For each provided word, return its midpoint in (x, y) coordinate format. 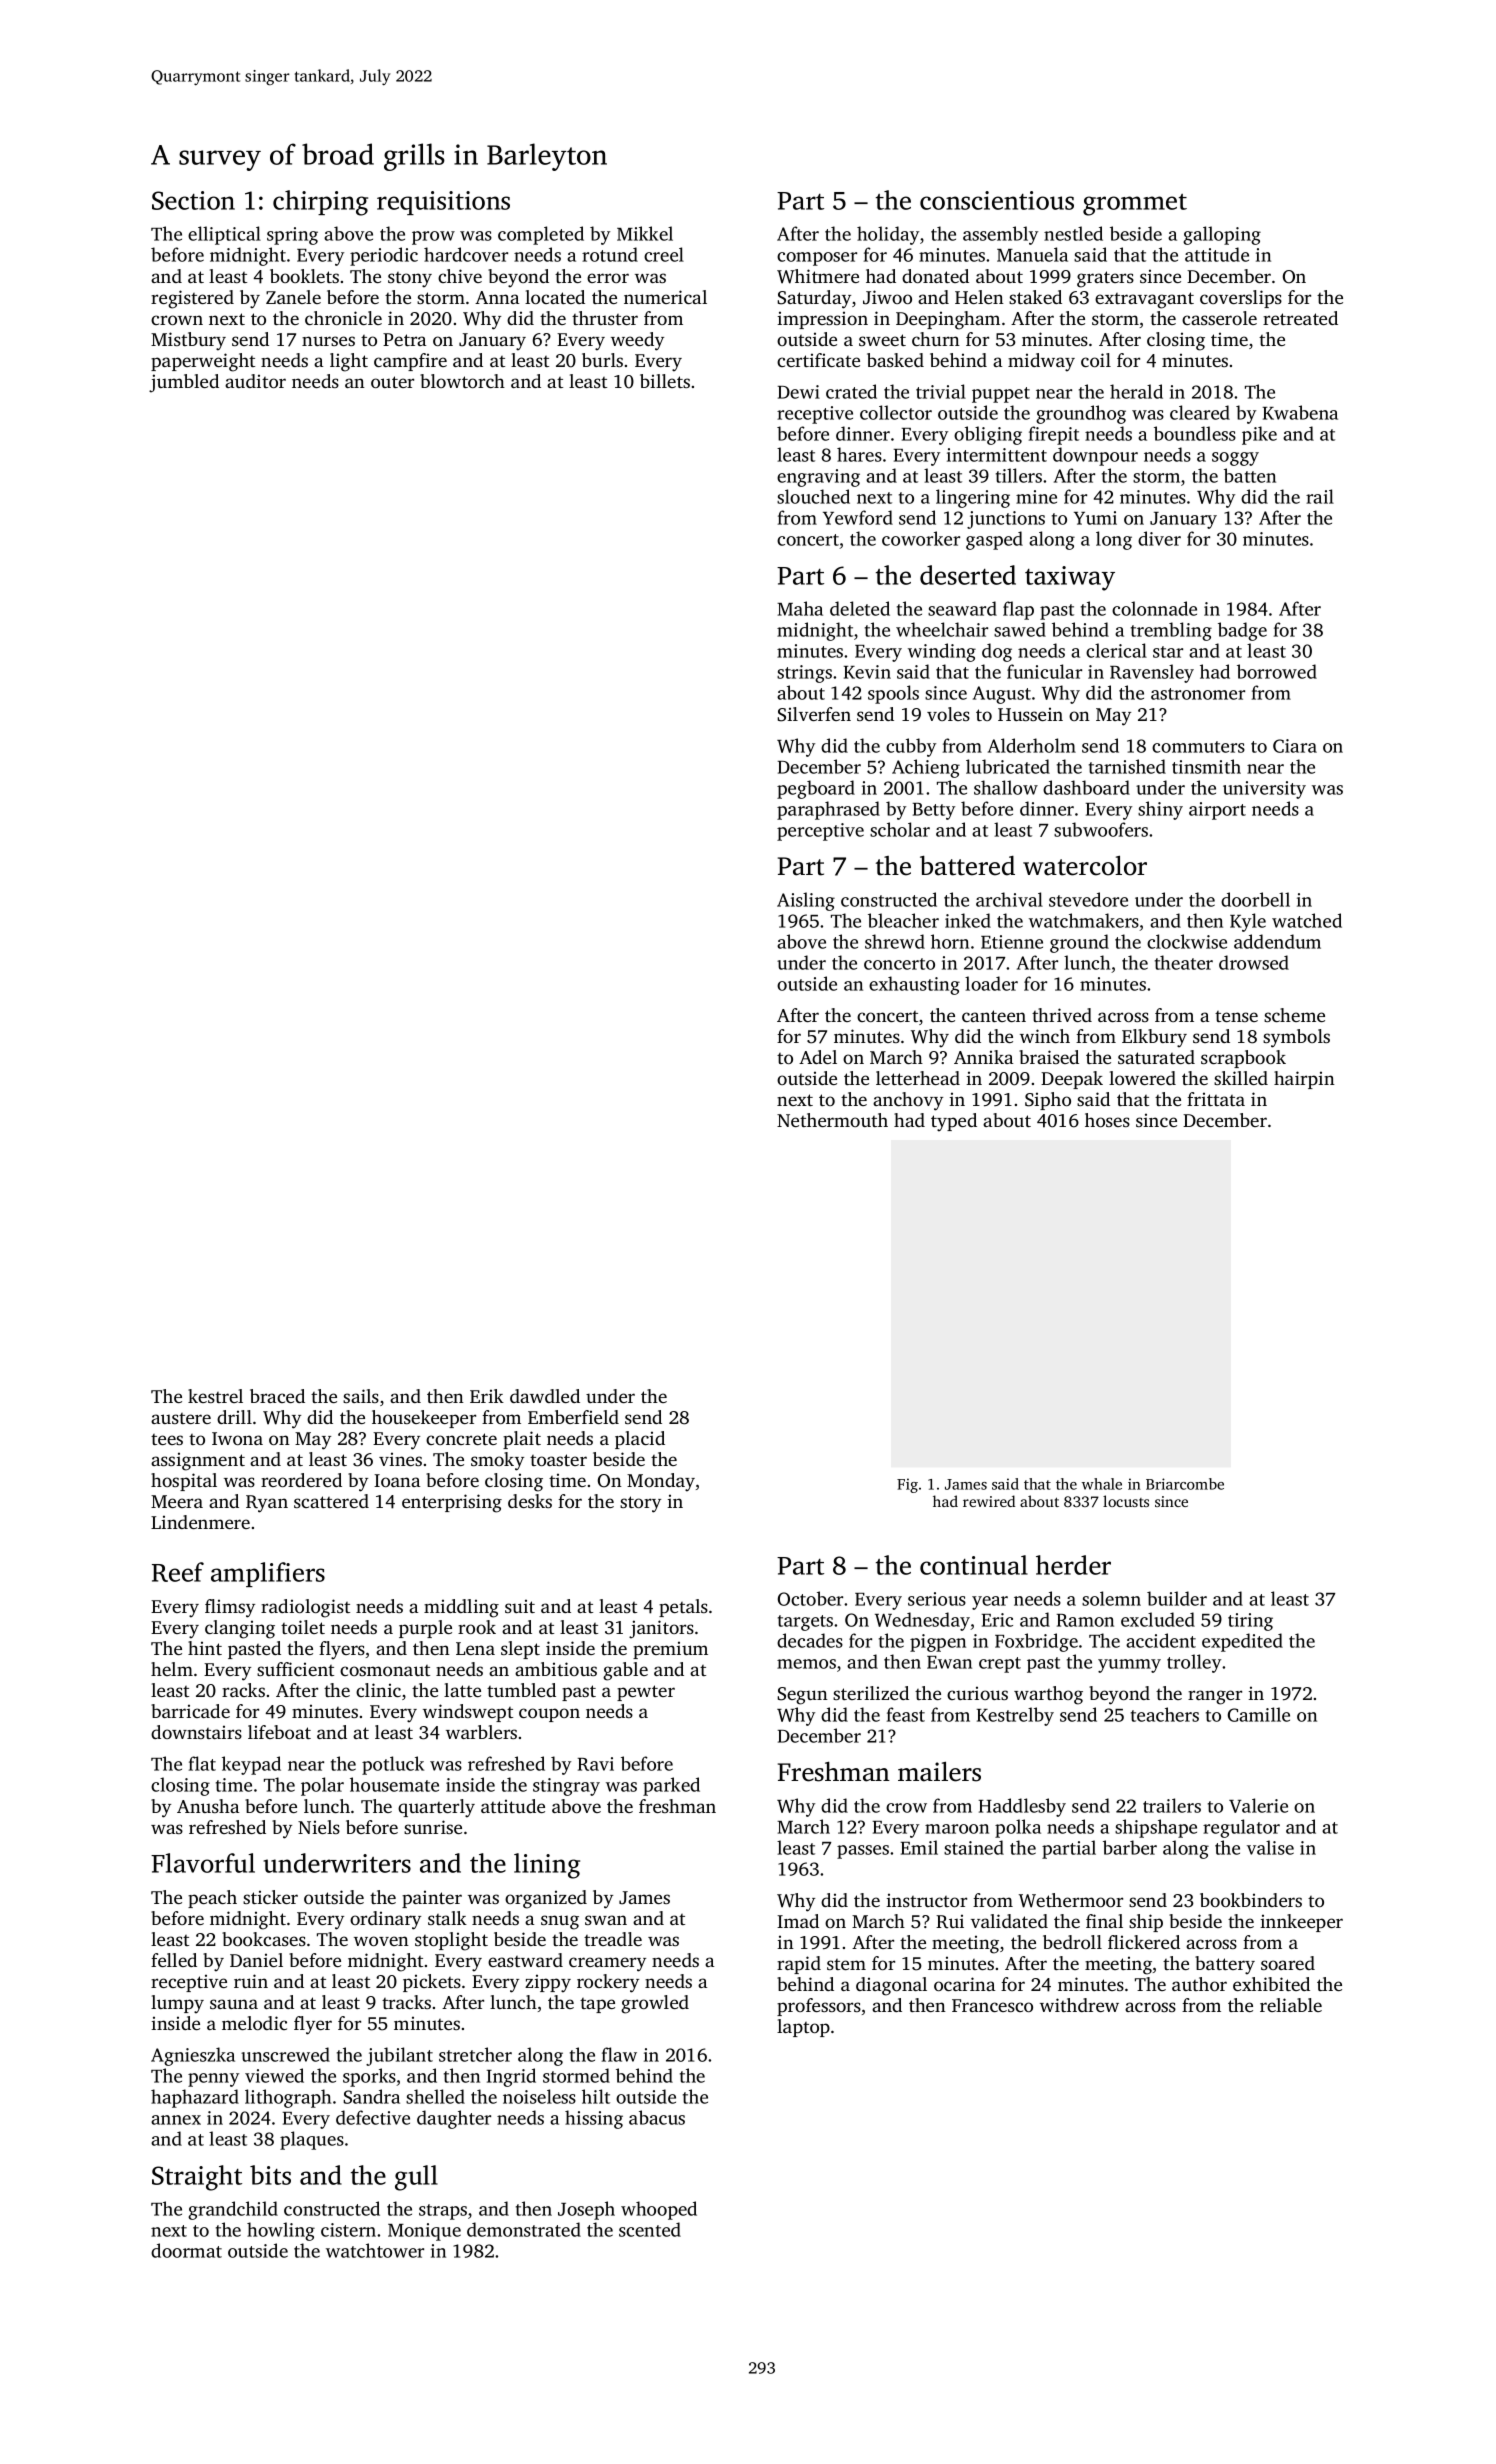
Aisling (806, 901)
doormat (186, 2250)
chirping (320, 203)
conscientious (997, 200)
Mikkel (645, 233)
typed (954, 1122)
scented (650, 2229)
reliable (1291, 2005)
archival (1009, 899)
